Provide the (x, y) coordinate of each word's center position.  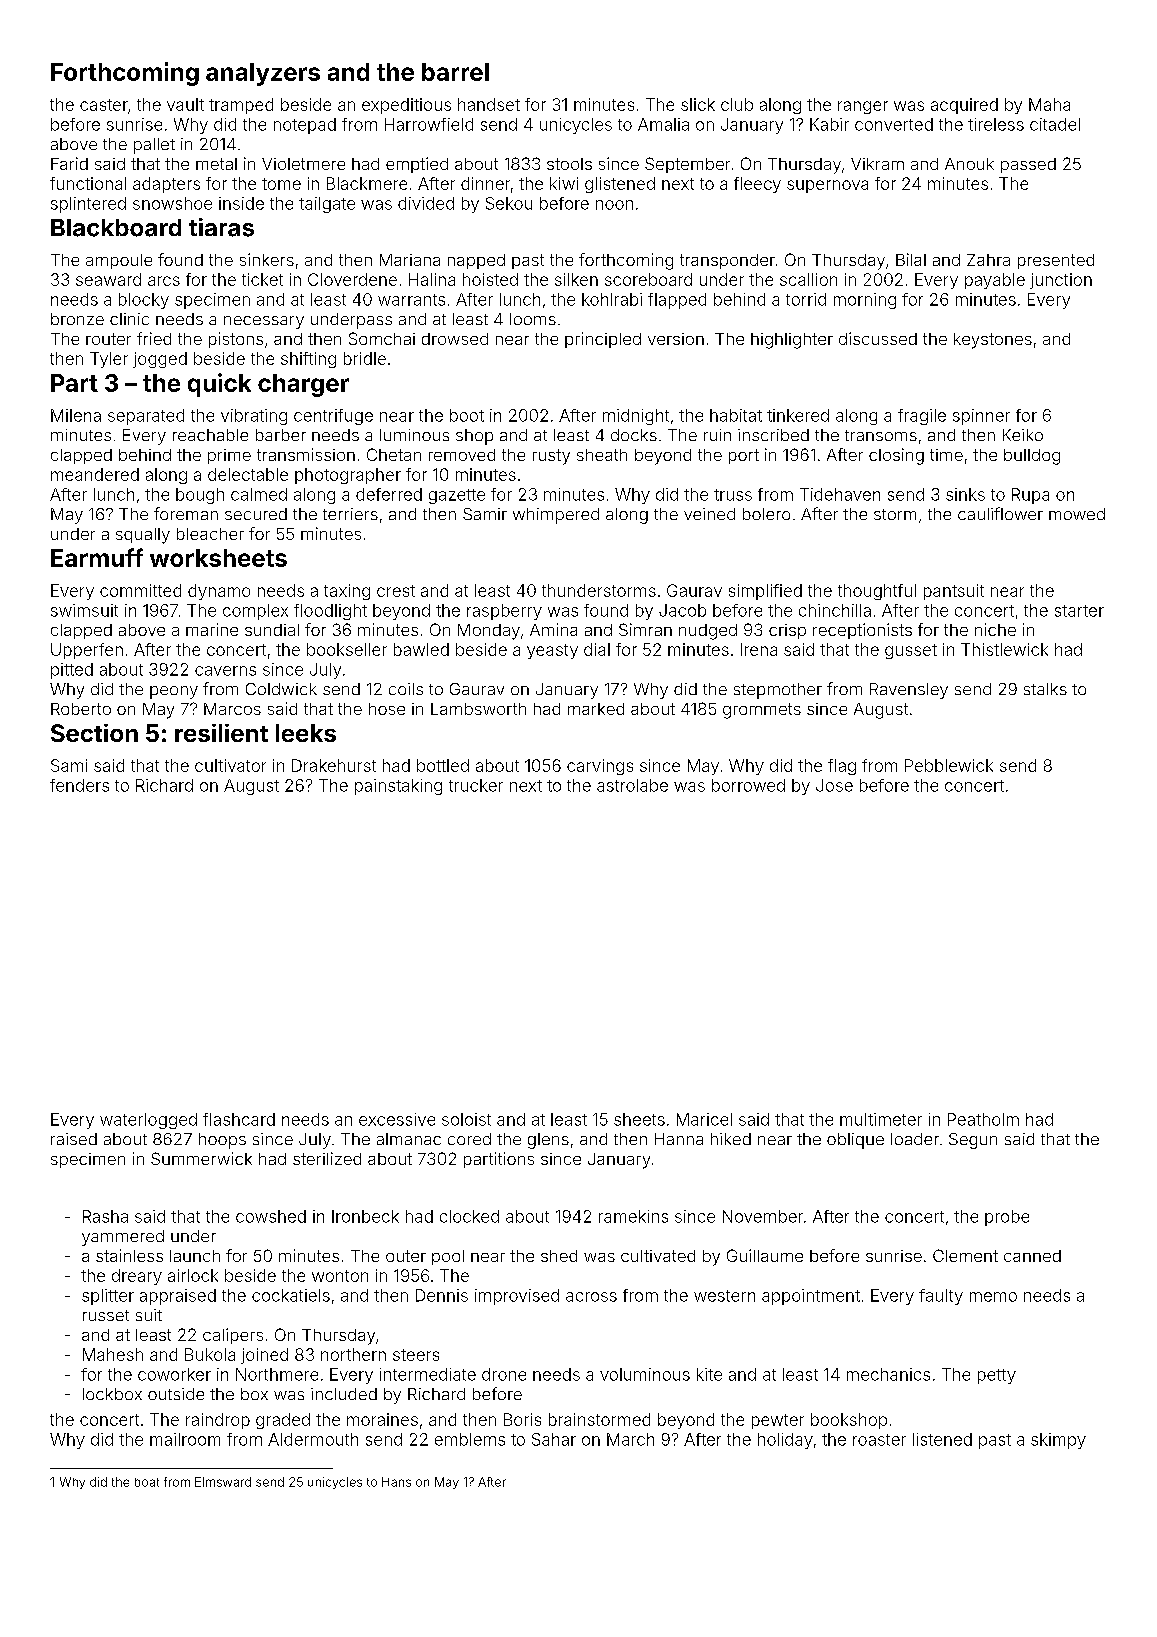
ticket (262, 279)
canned (1032, 1256)
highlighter (792, 341)
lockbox (112, 1394)
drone (504, 1374)
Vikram (877, 164)
